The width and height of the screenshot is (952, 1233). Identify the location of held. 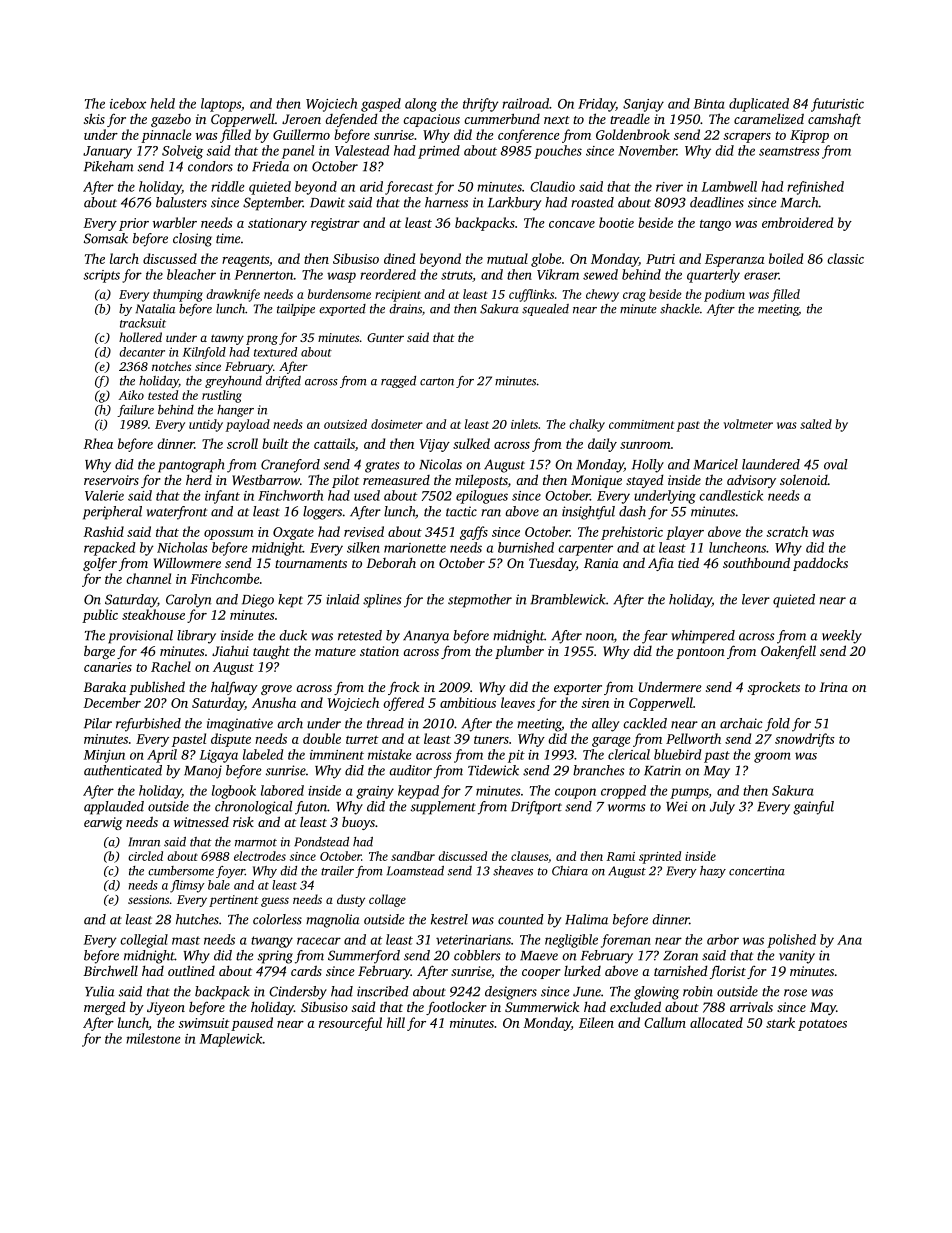
(162, 103).
